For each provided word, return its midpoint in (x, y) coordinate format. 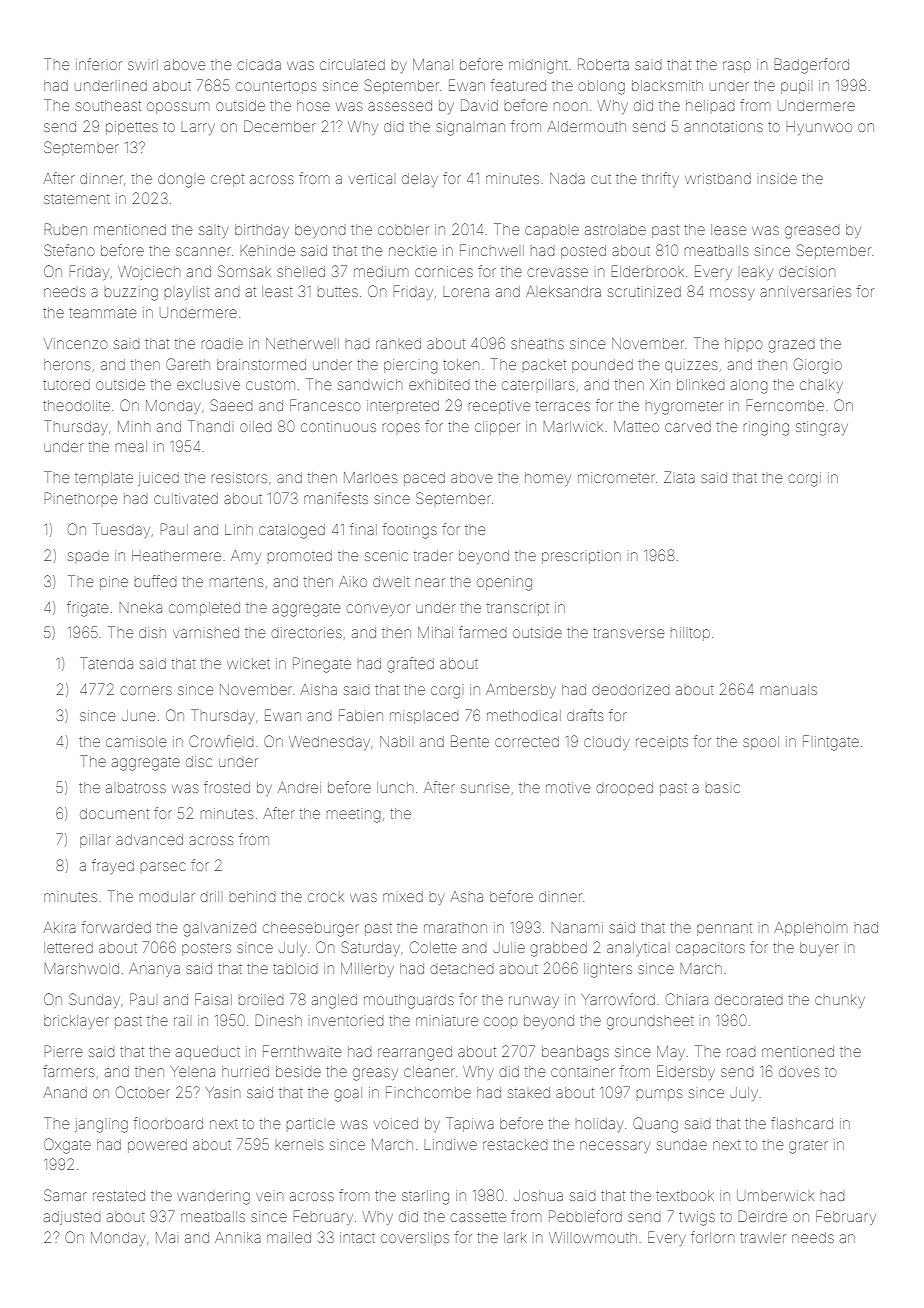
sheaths (537, 343)
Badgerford (811, 66)
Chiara (687, 999)
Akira (59, 927)
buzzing (131, 293)
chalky (821, 386)
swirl (143, 64)
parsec (163, 866)
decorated (749, 999)
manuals (789, 689)
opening (504, 583)
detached (462, 968)
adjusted (72, 1218)
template (104, 479)
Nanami (577, 927)
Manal (433, 64)
